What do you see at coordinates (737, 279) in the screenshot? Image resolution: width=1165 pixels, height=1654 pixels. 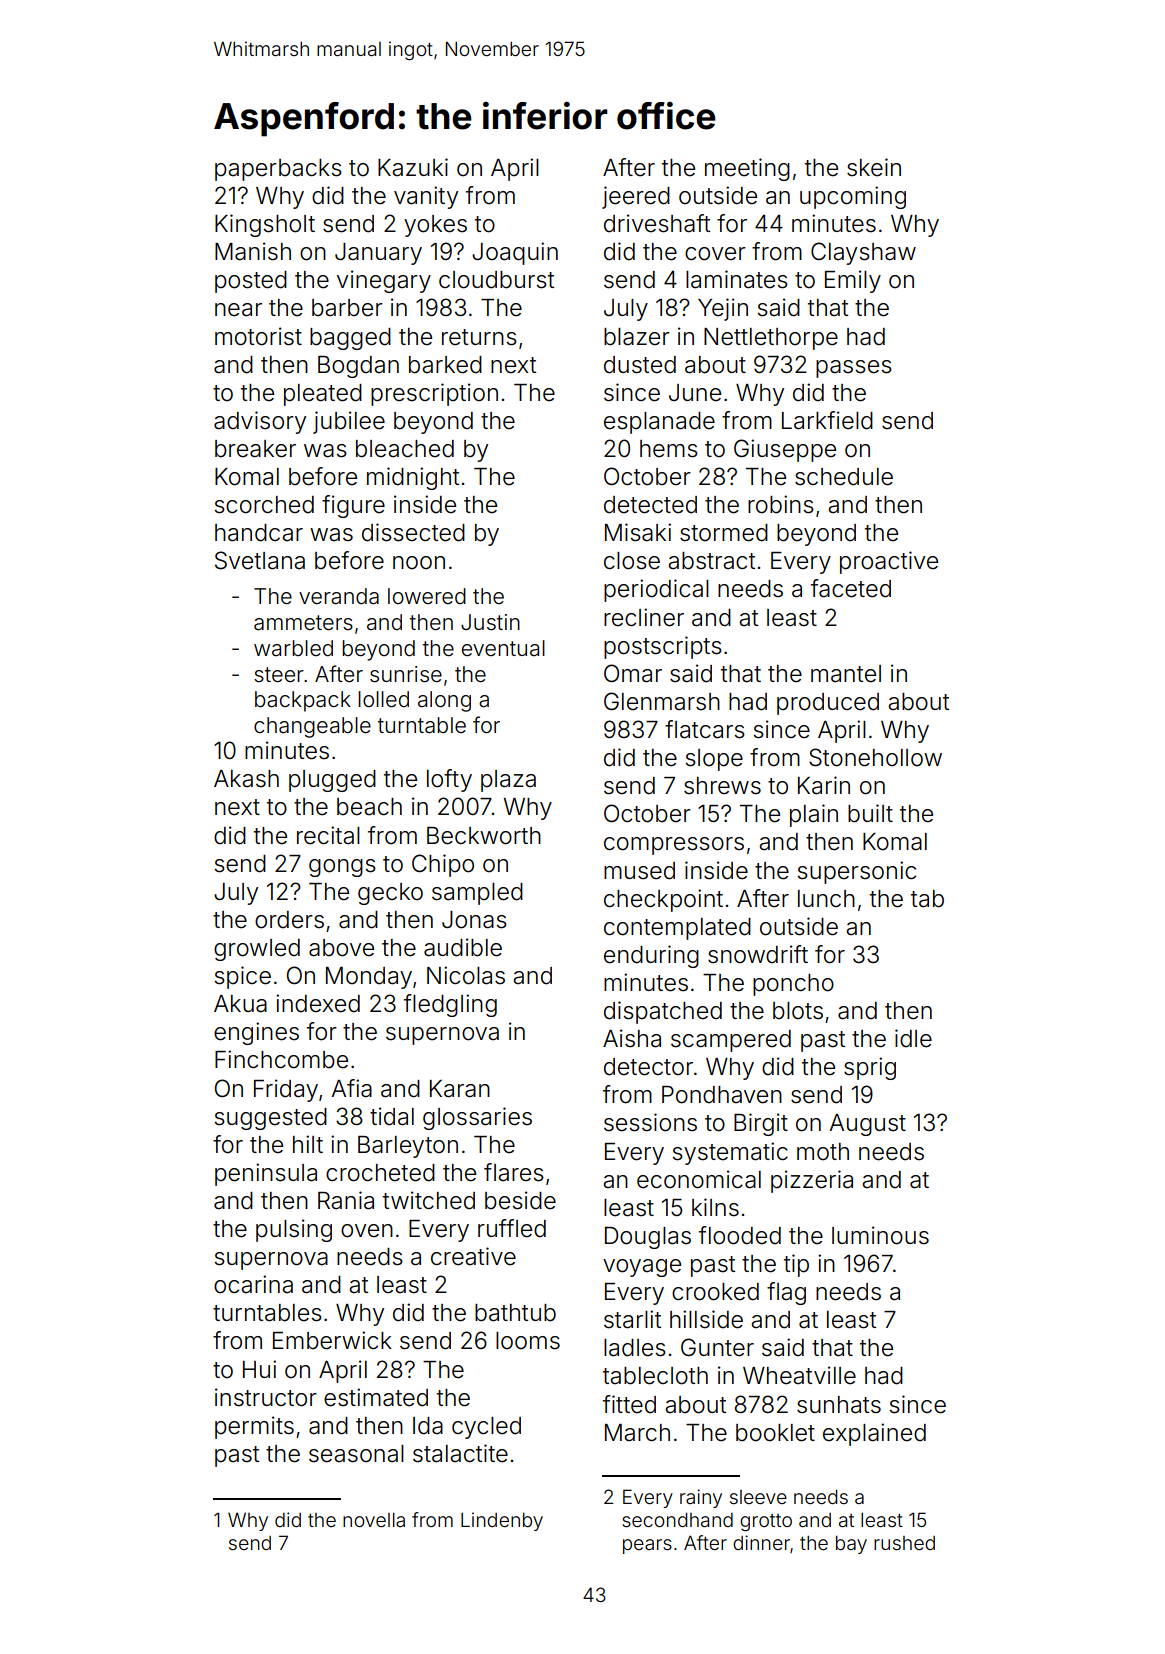 I see `laminates` at bounding box center [737, 279].
